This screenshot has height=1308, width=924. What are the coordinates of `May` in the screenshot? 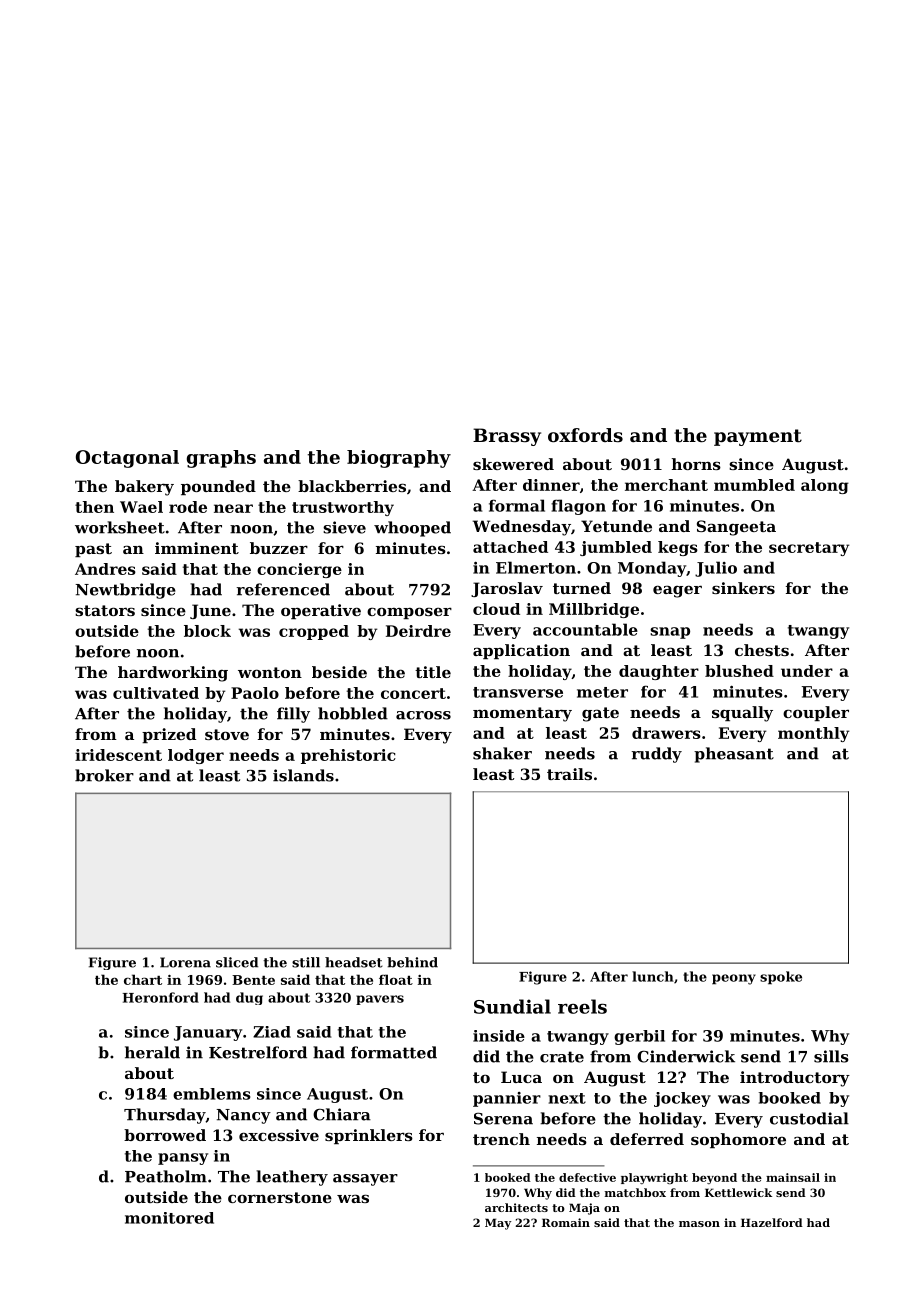 It's located at (498, 1224).
